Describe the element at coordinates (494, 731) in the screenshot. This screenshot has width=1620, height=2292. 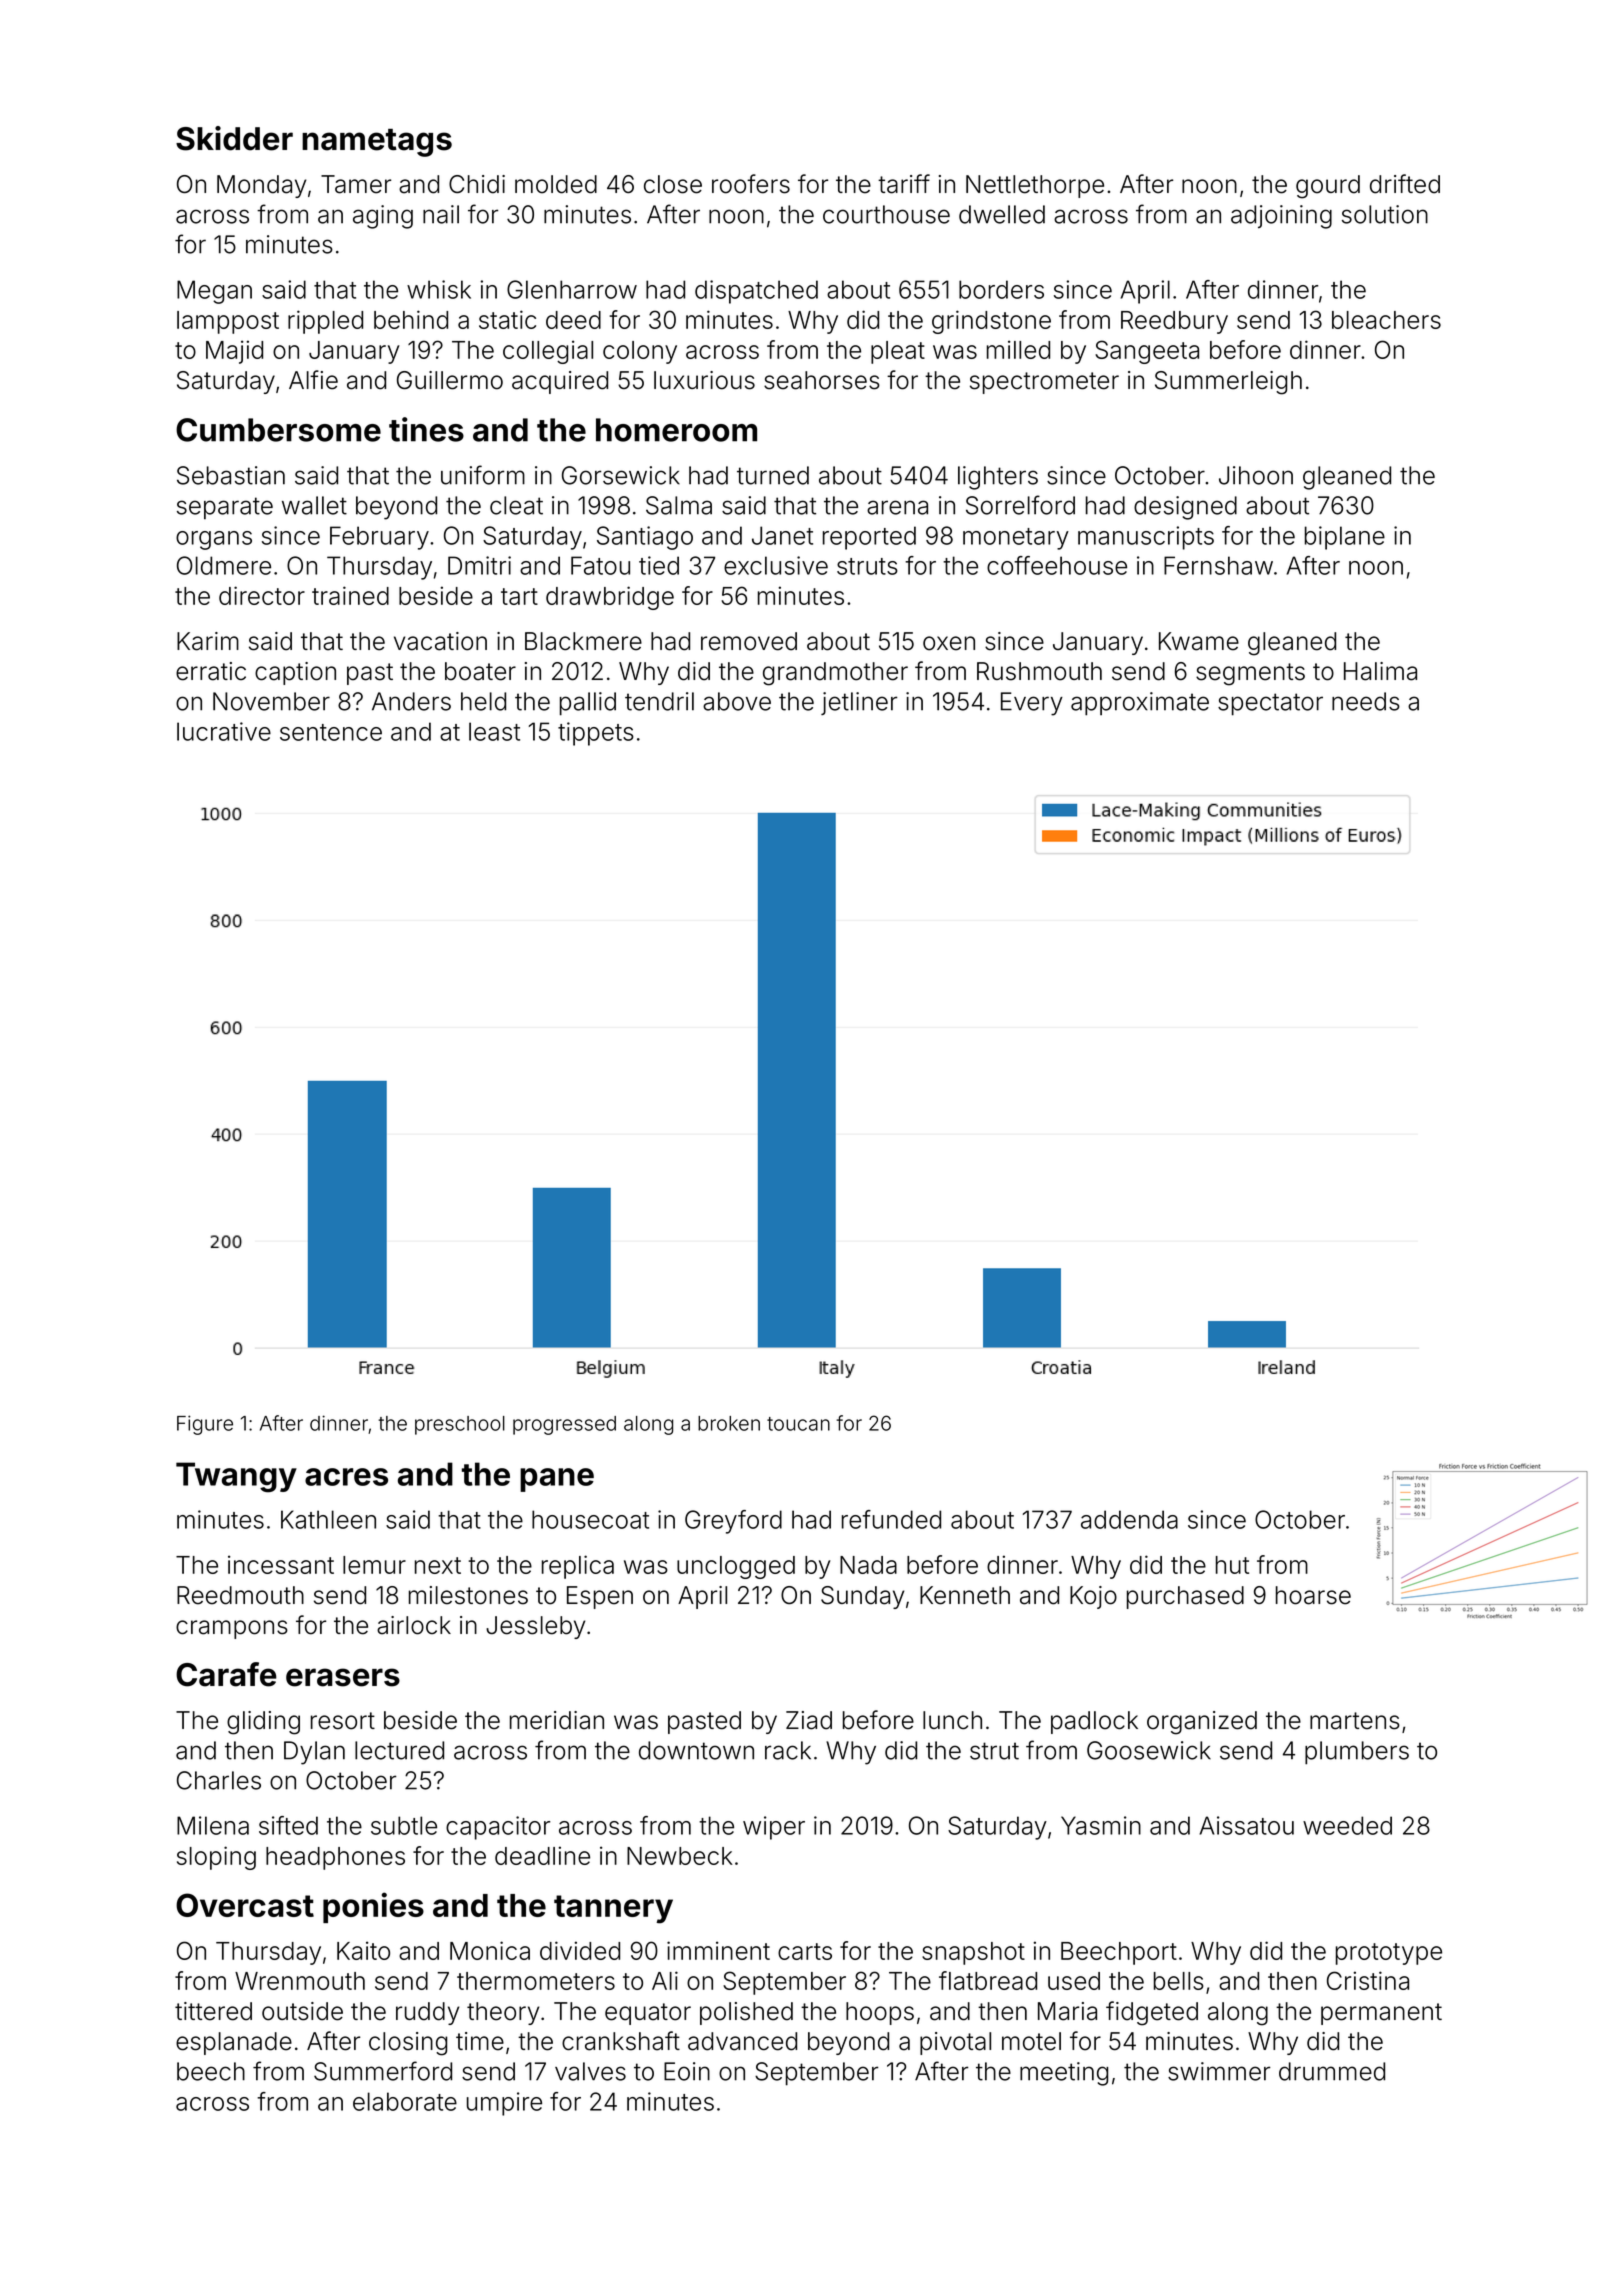
I see `least` at that location.
